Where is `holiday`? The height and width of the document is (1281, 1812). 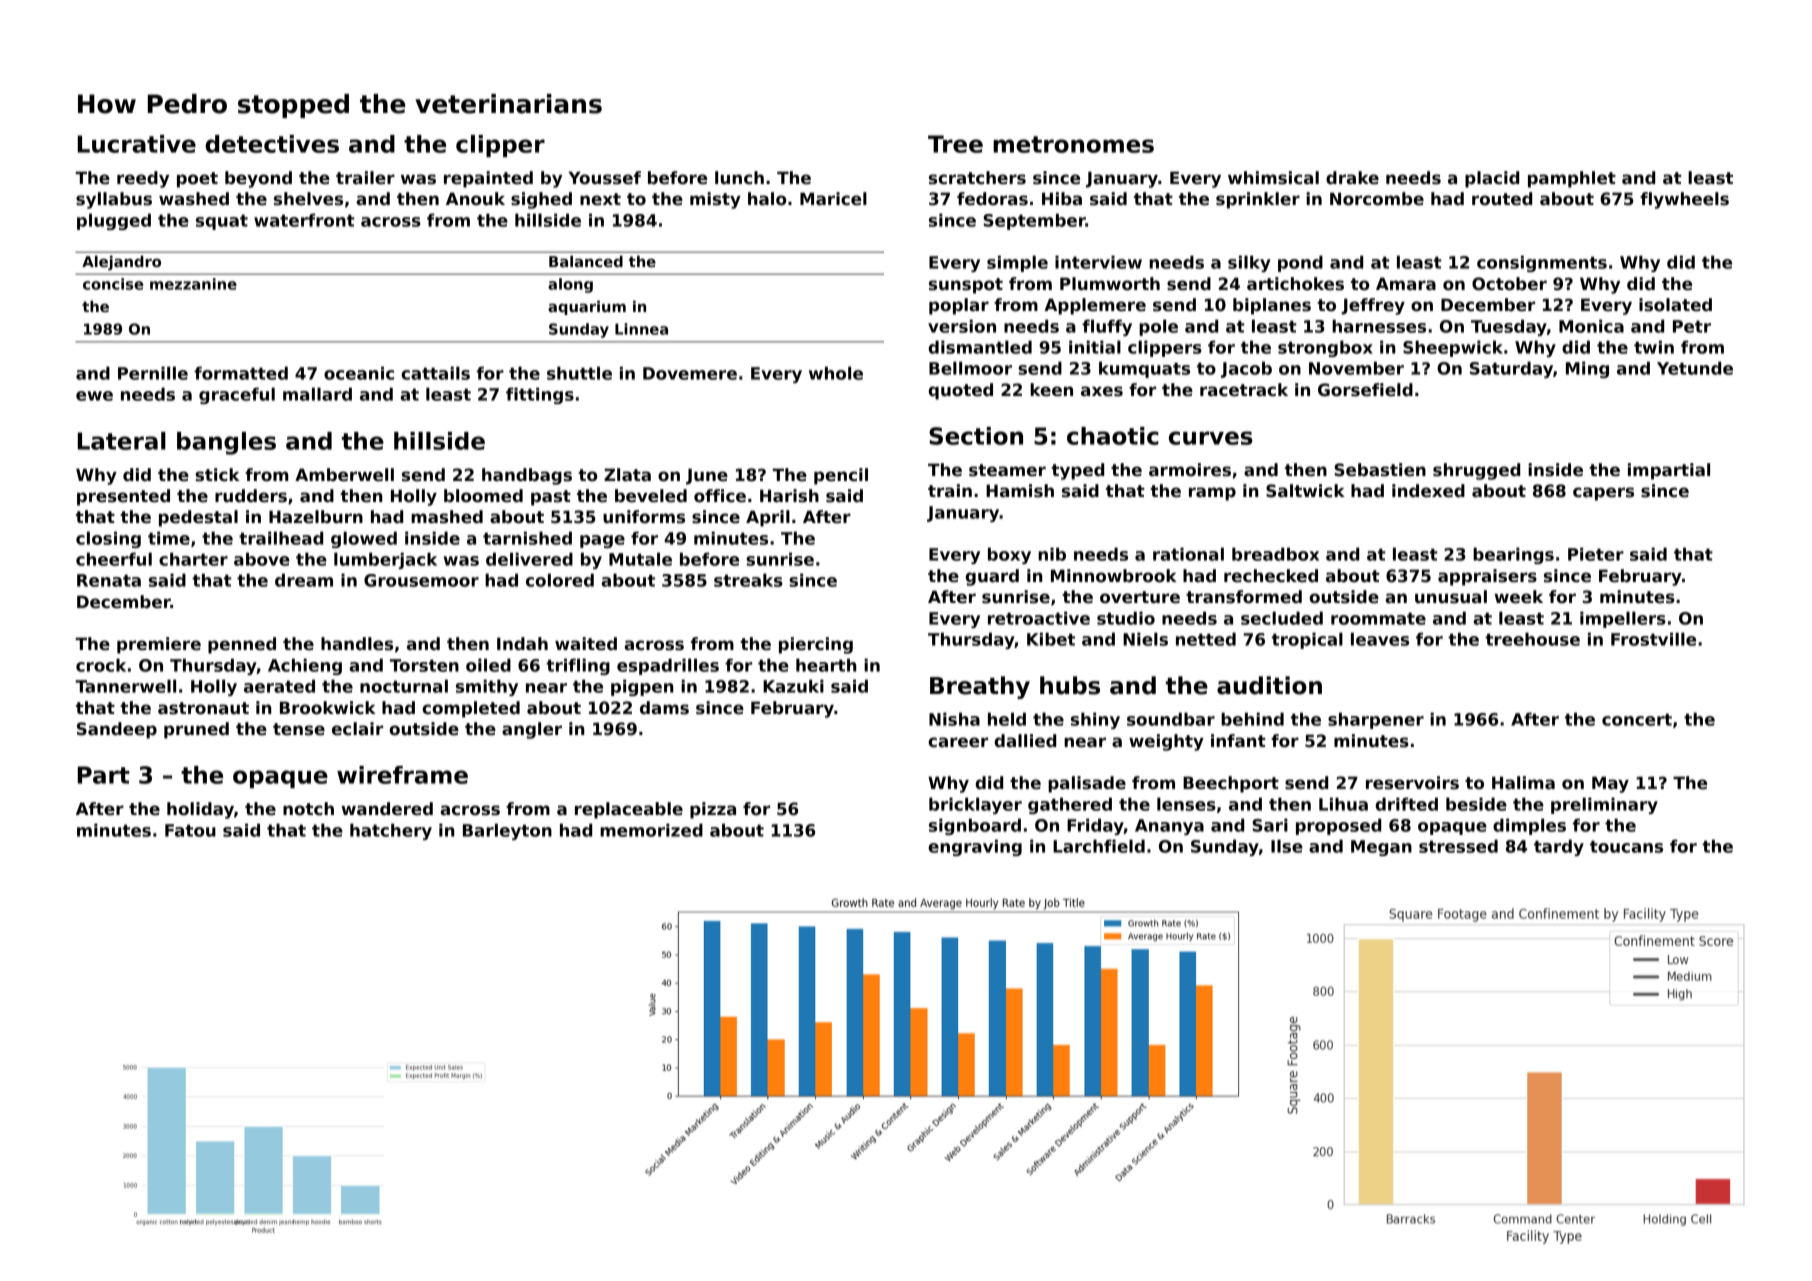
holiday is located at coordinates (200, 810).
